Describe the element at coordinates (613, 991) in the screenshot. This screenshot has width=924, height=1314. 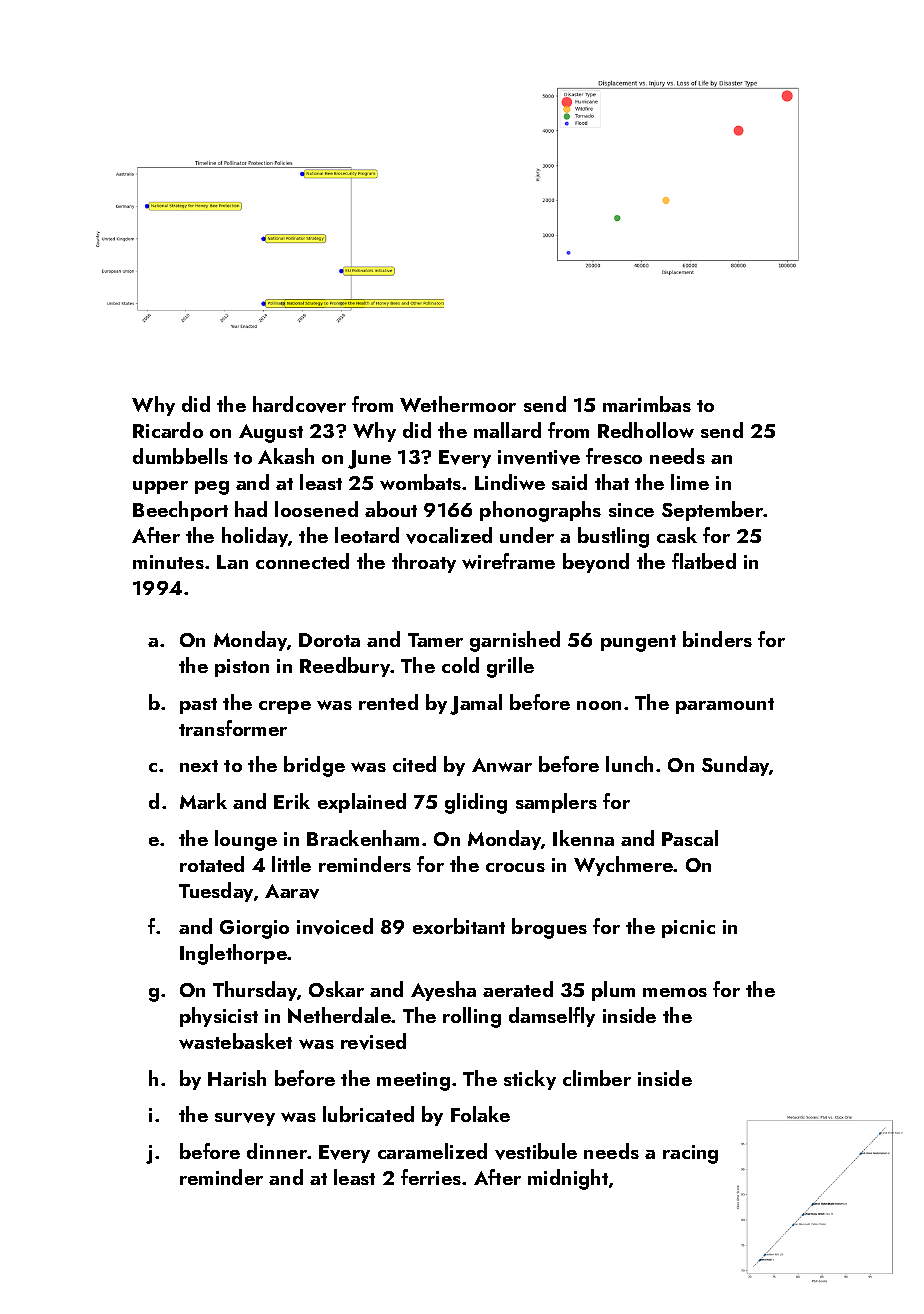
I see `plum` at that location.
